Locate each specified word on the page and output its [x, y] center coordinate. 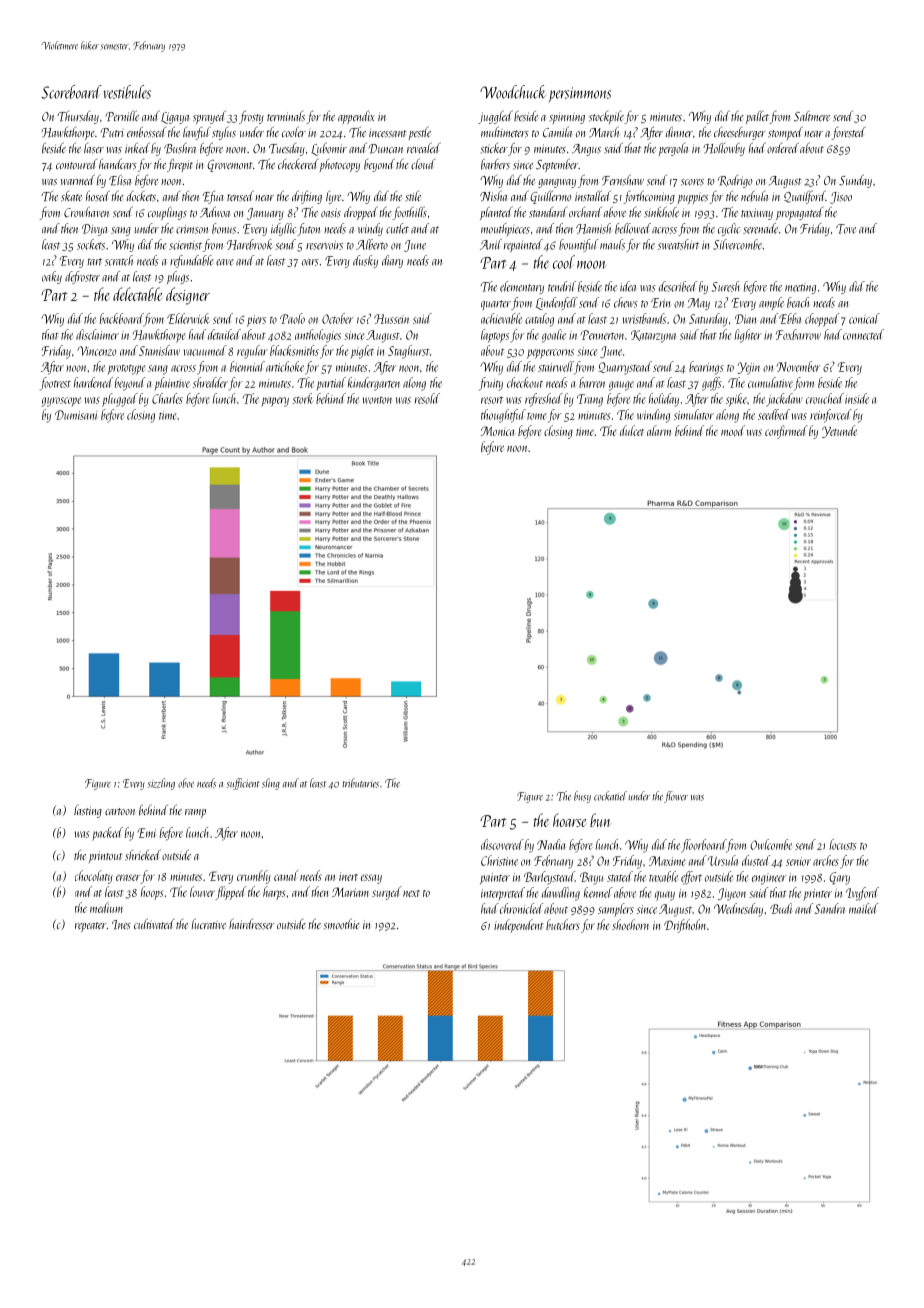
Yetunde [839, 431]
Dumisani [76, 415]
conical [864, 318]
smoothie [342, 924]
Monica [498, 431]
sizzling [161, 784]
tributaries [360, 783]
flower [676, 797]
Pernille [122, 116]
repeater [91, 927]
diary [392, 261]
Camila [557, 132]
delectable [138, 294]
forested [849, 133]
